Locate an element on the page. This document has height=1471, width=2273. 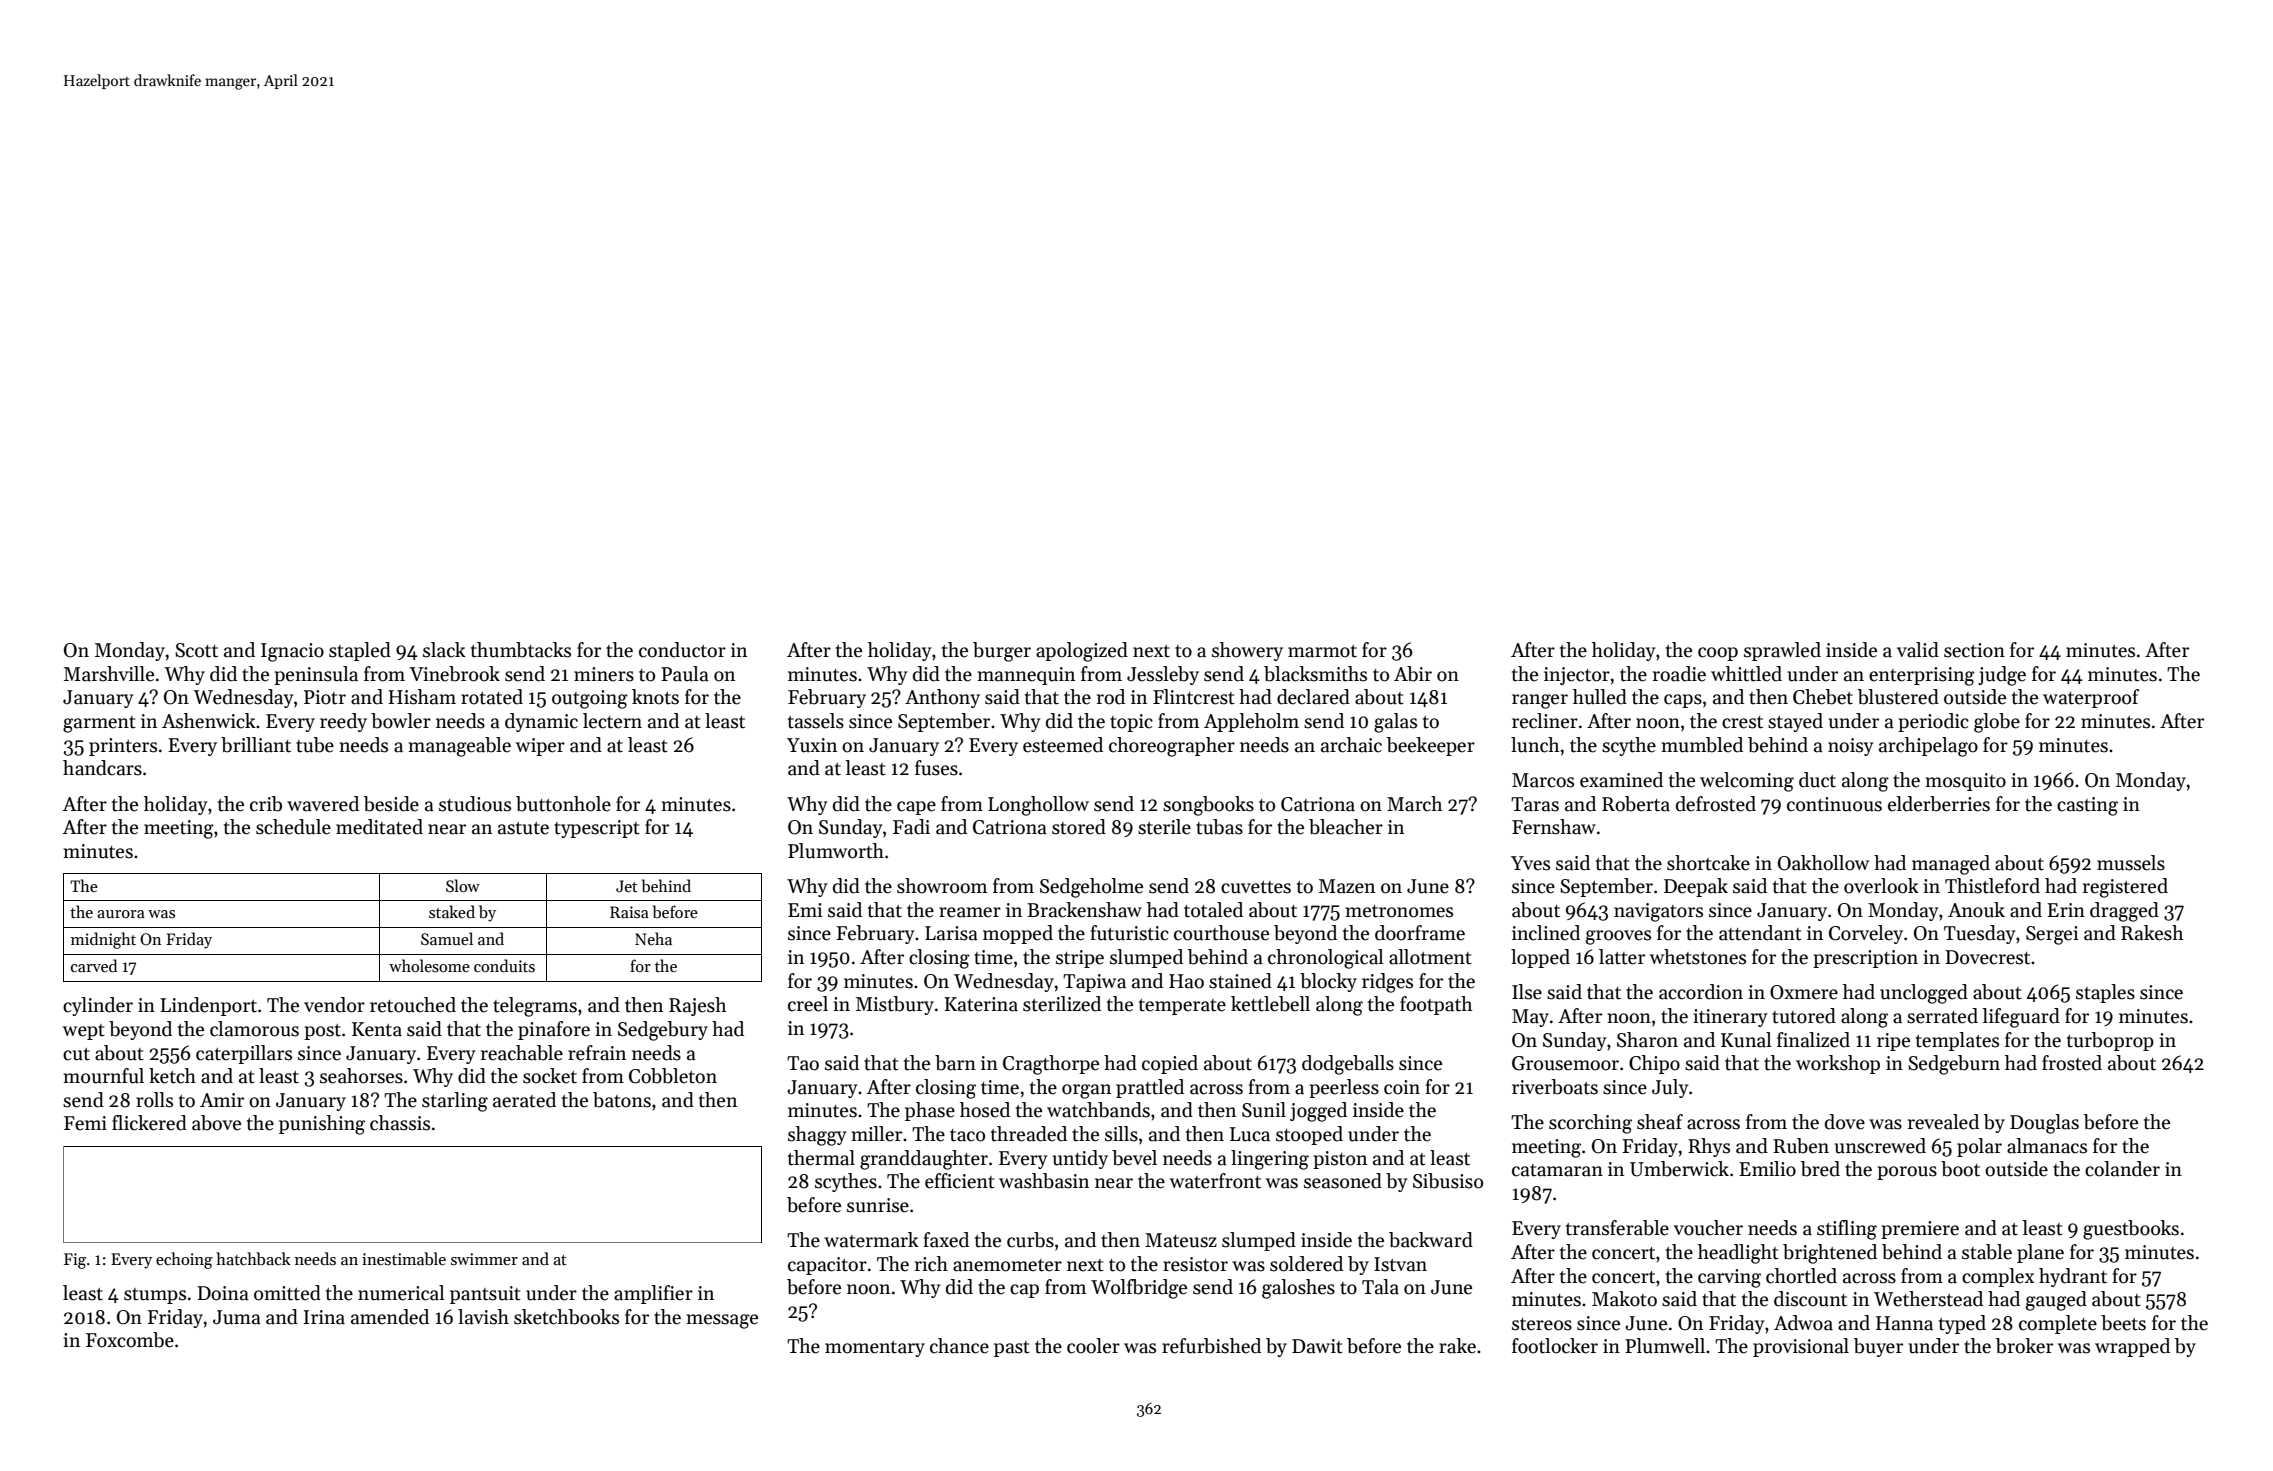
Marcos is located at coordinates (1543, 780).
